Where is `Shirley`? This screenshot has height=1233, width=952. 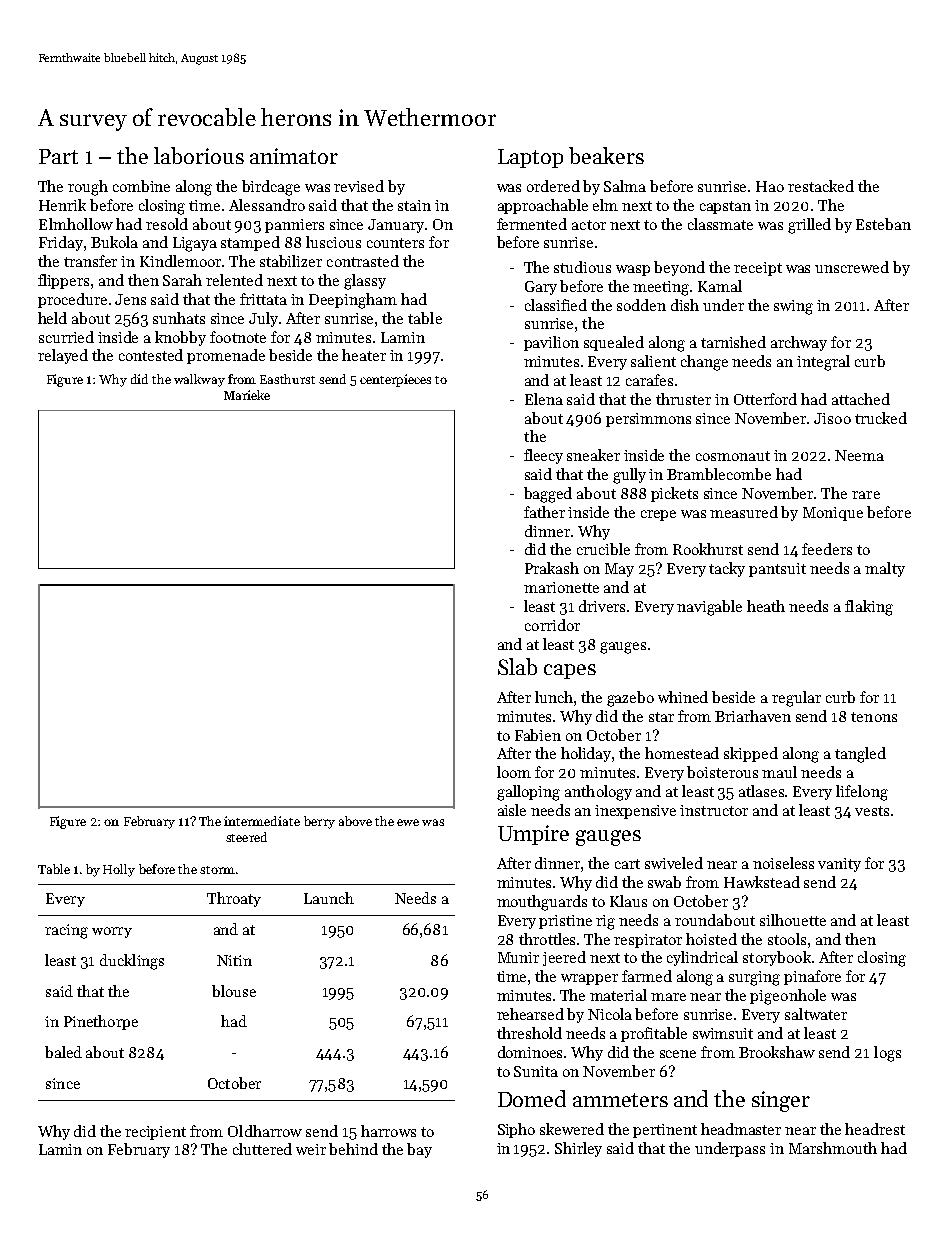
Shirley is located at coordinates (578, 1149).
